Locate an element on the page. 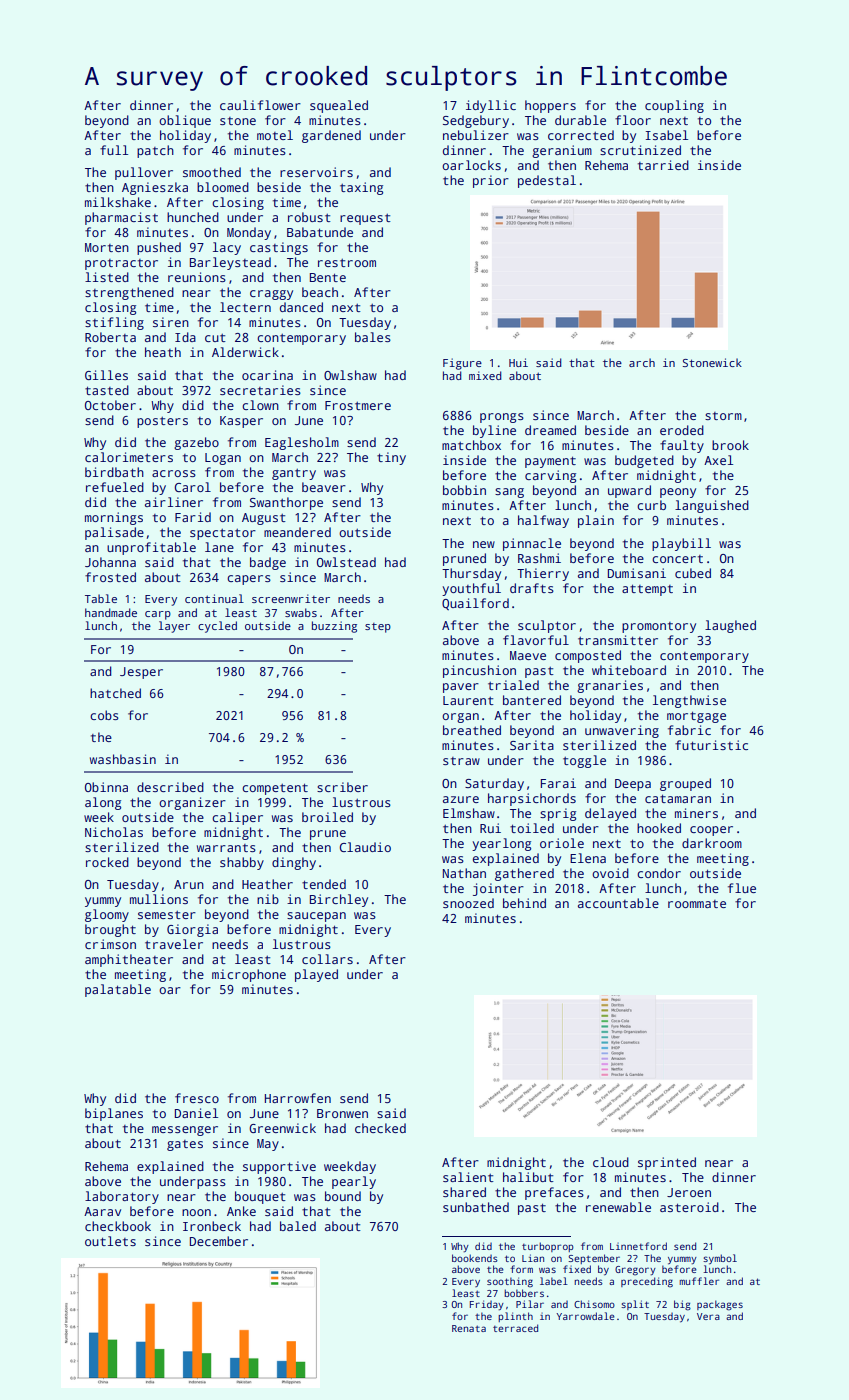 The width and height of the page is (849, 1400). request is located at coordinates (365, 219).
